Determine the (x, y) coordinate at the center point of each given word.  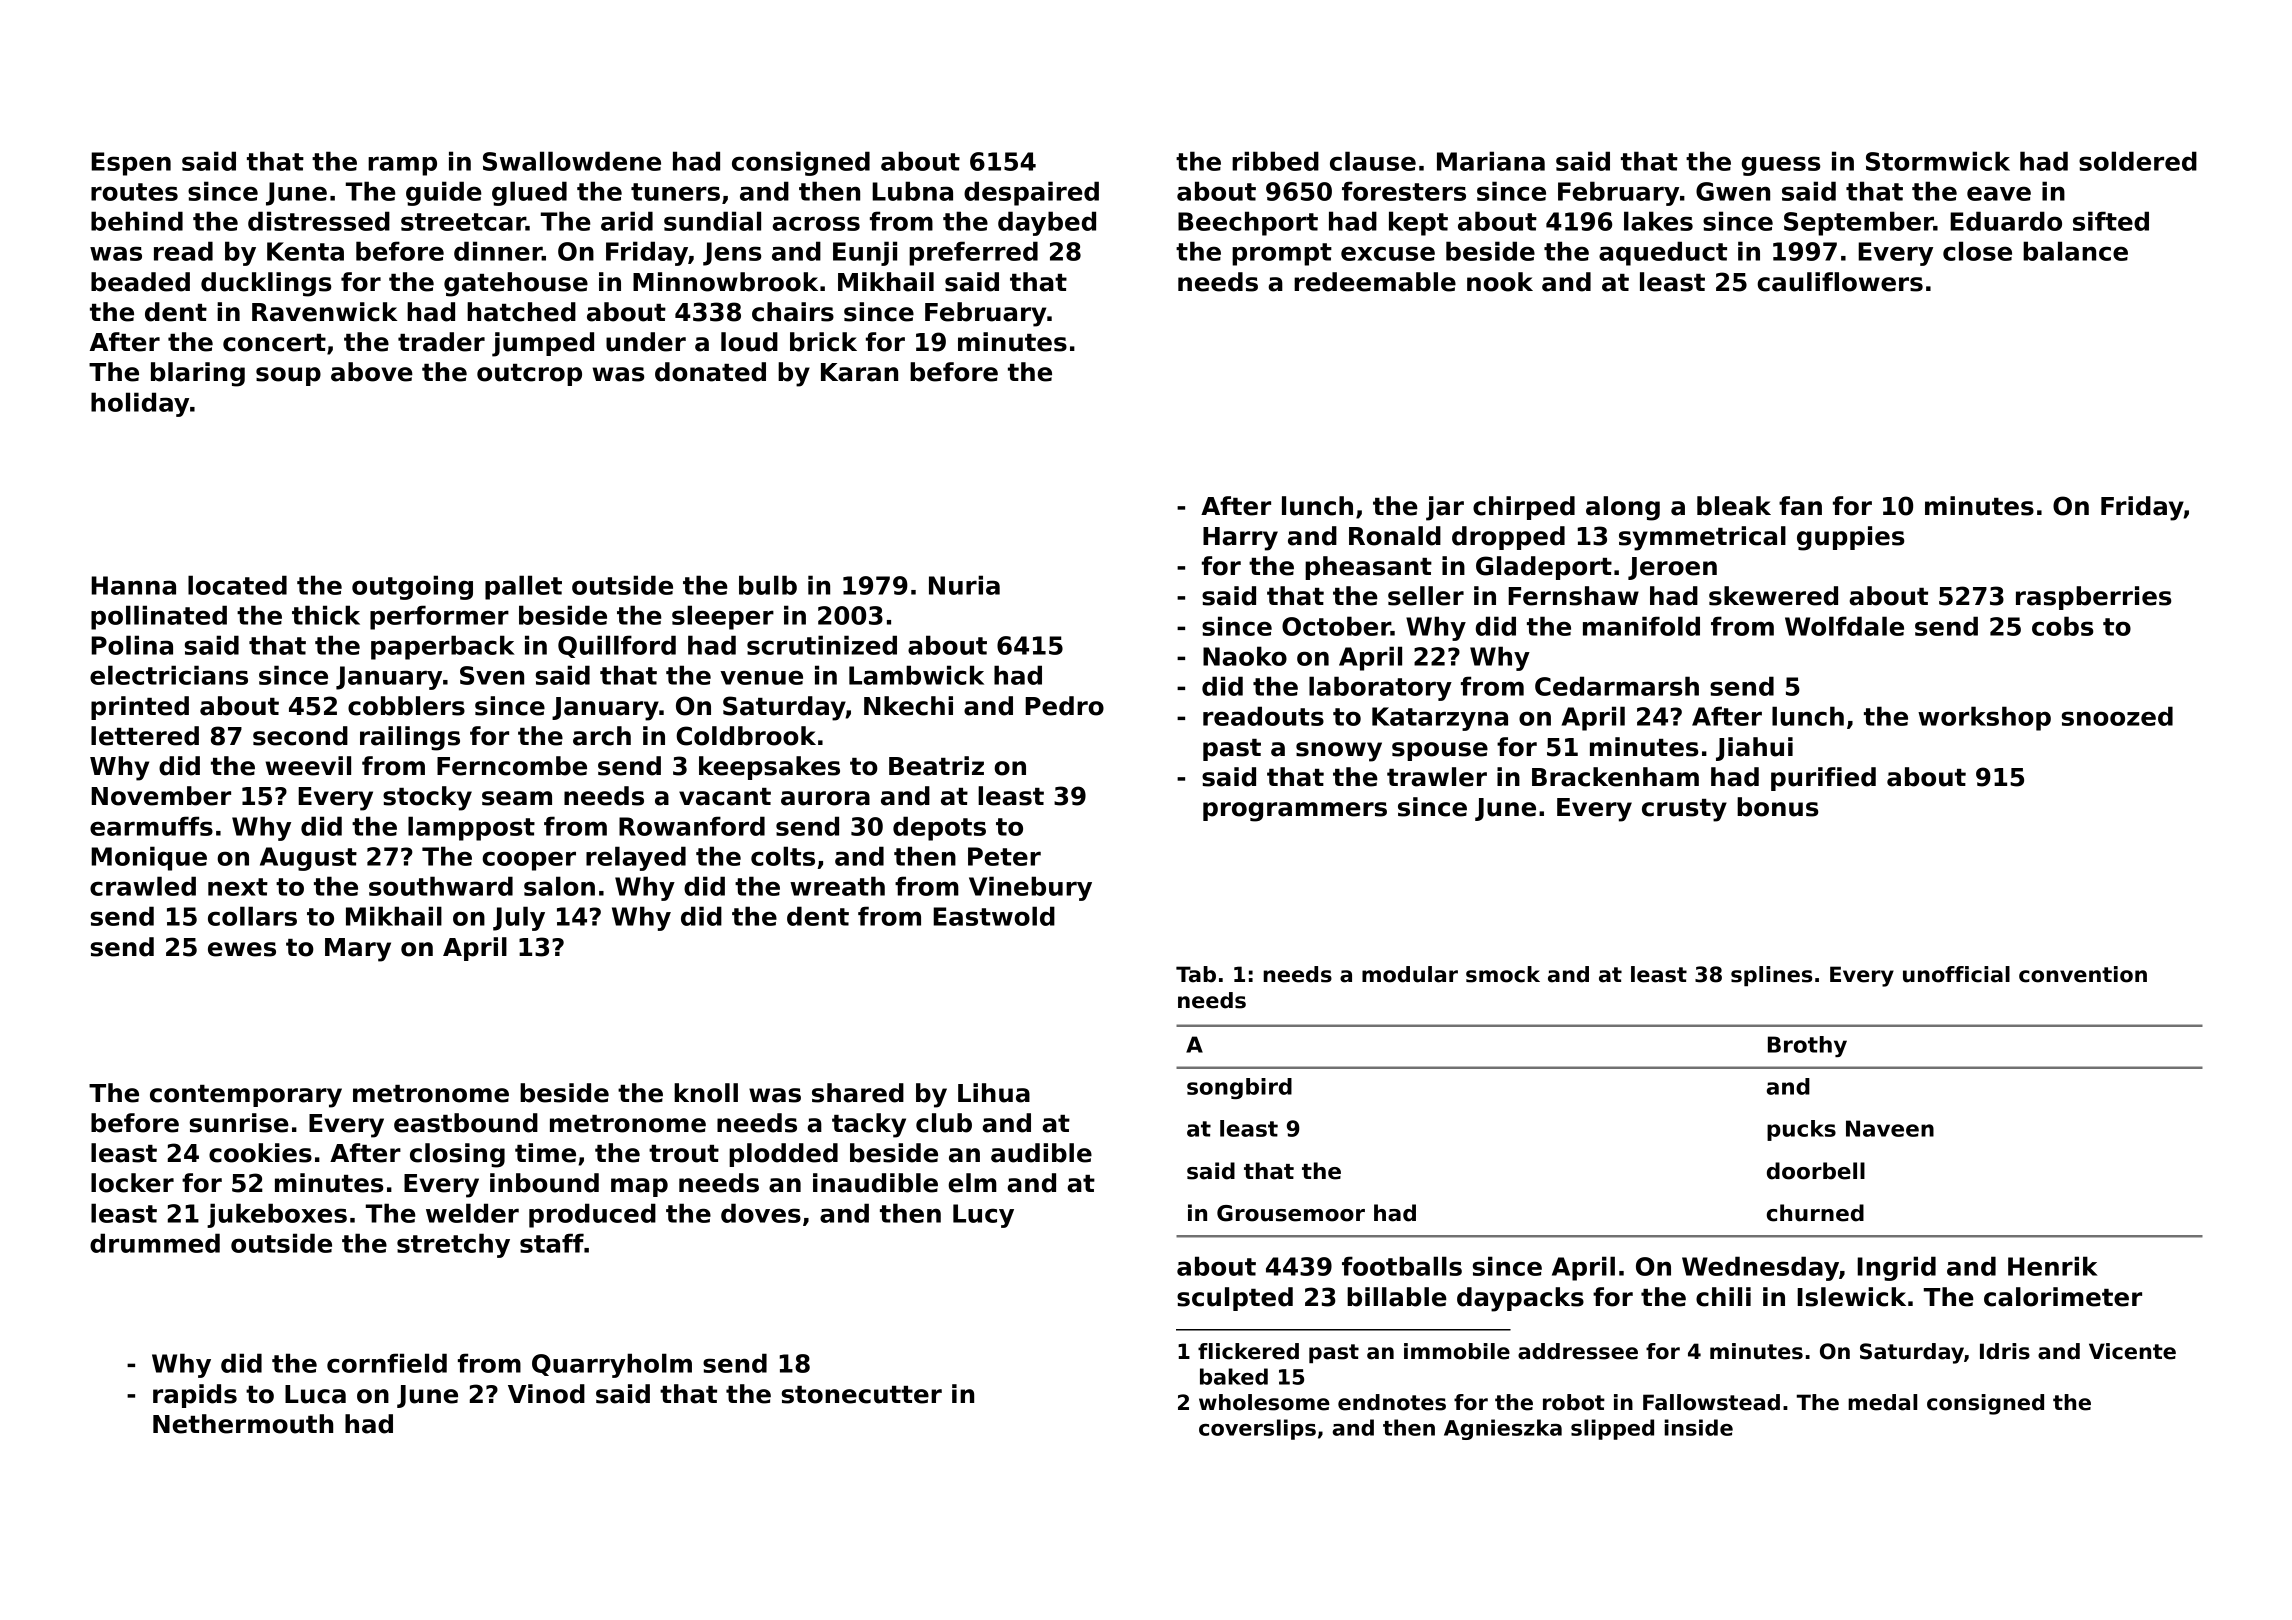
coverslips (1257, 1429)
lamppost (471, 828)
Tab (1196, 974)
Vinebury (1030, 888)
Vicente (2132, 1351)
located (237, 585)
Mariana (1491, 161)
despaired (1031, 193)
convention (2083, 974)
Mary (358, 950)
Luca (315, 1394)
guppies (1850, 538)
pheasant (1368, 568)
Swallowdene (572, 161)
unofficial (1956, 974)
